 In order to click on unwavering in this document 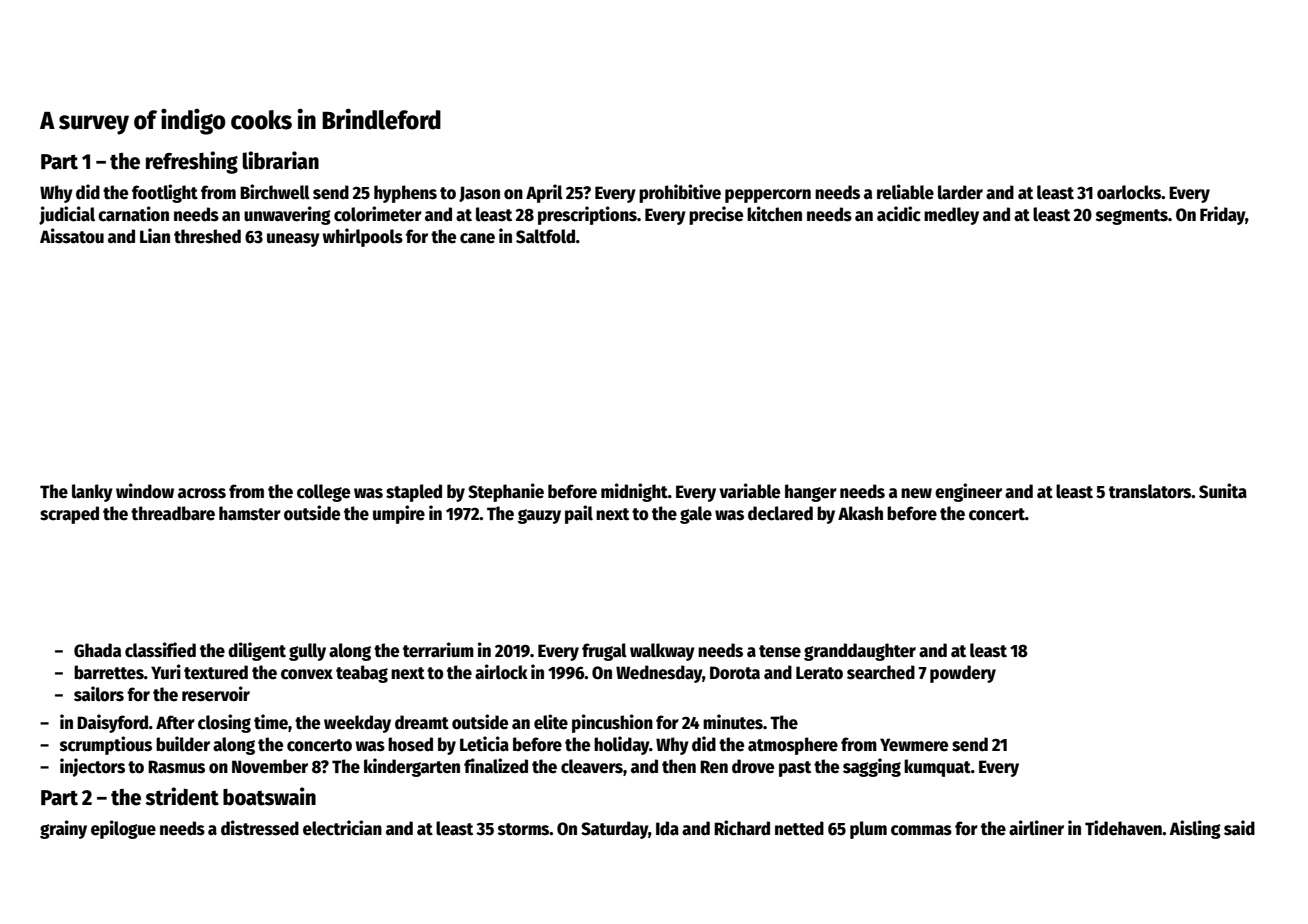, I will do `click(287, 215)`.
